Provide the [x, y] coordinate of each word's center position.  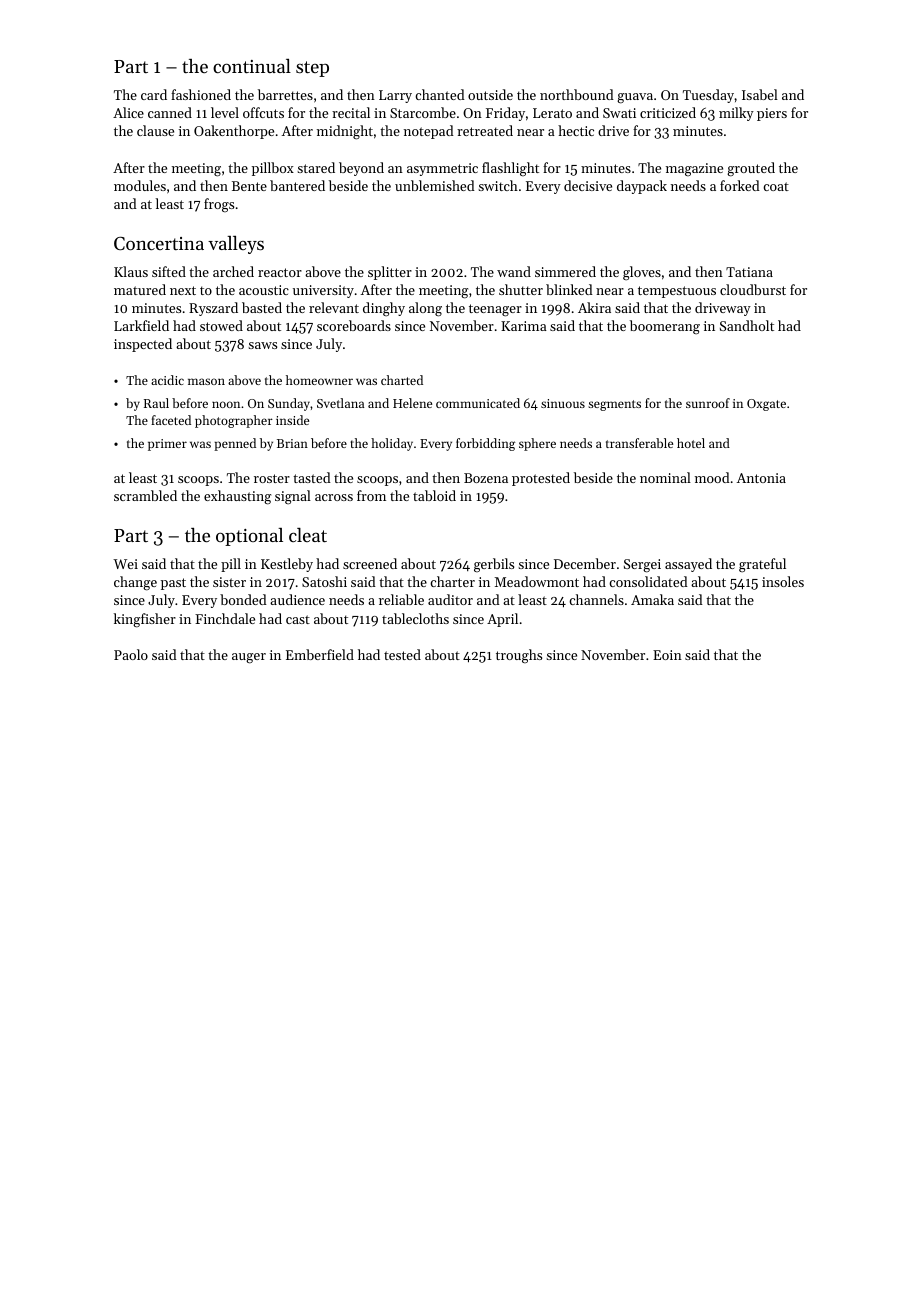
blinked [569, 289]
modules [140, 185]
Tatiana [749, 272]
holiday [392, 444]
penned [235, 444]
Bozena [486, 478]
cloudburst [753, 289]
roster [272, 478]
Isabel [760, 94]
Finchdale [225, 618]
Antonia [761, 478]
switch [498, 185]
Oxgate [766, 405]
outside [490, 94]
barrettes [285, 94]
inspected [143, 345]
